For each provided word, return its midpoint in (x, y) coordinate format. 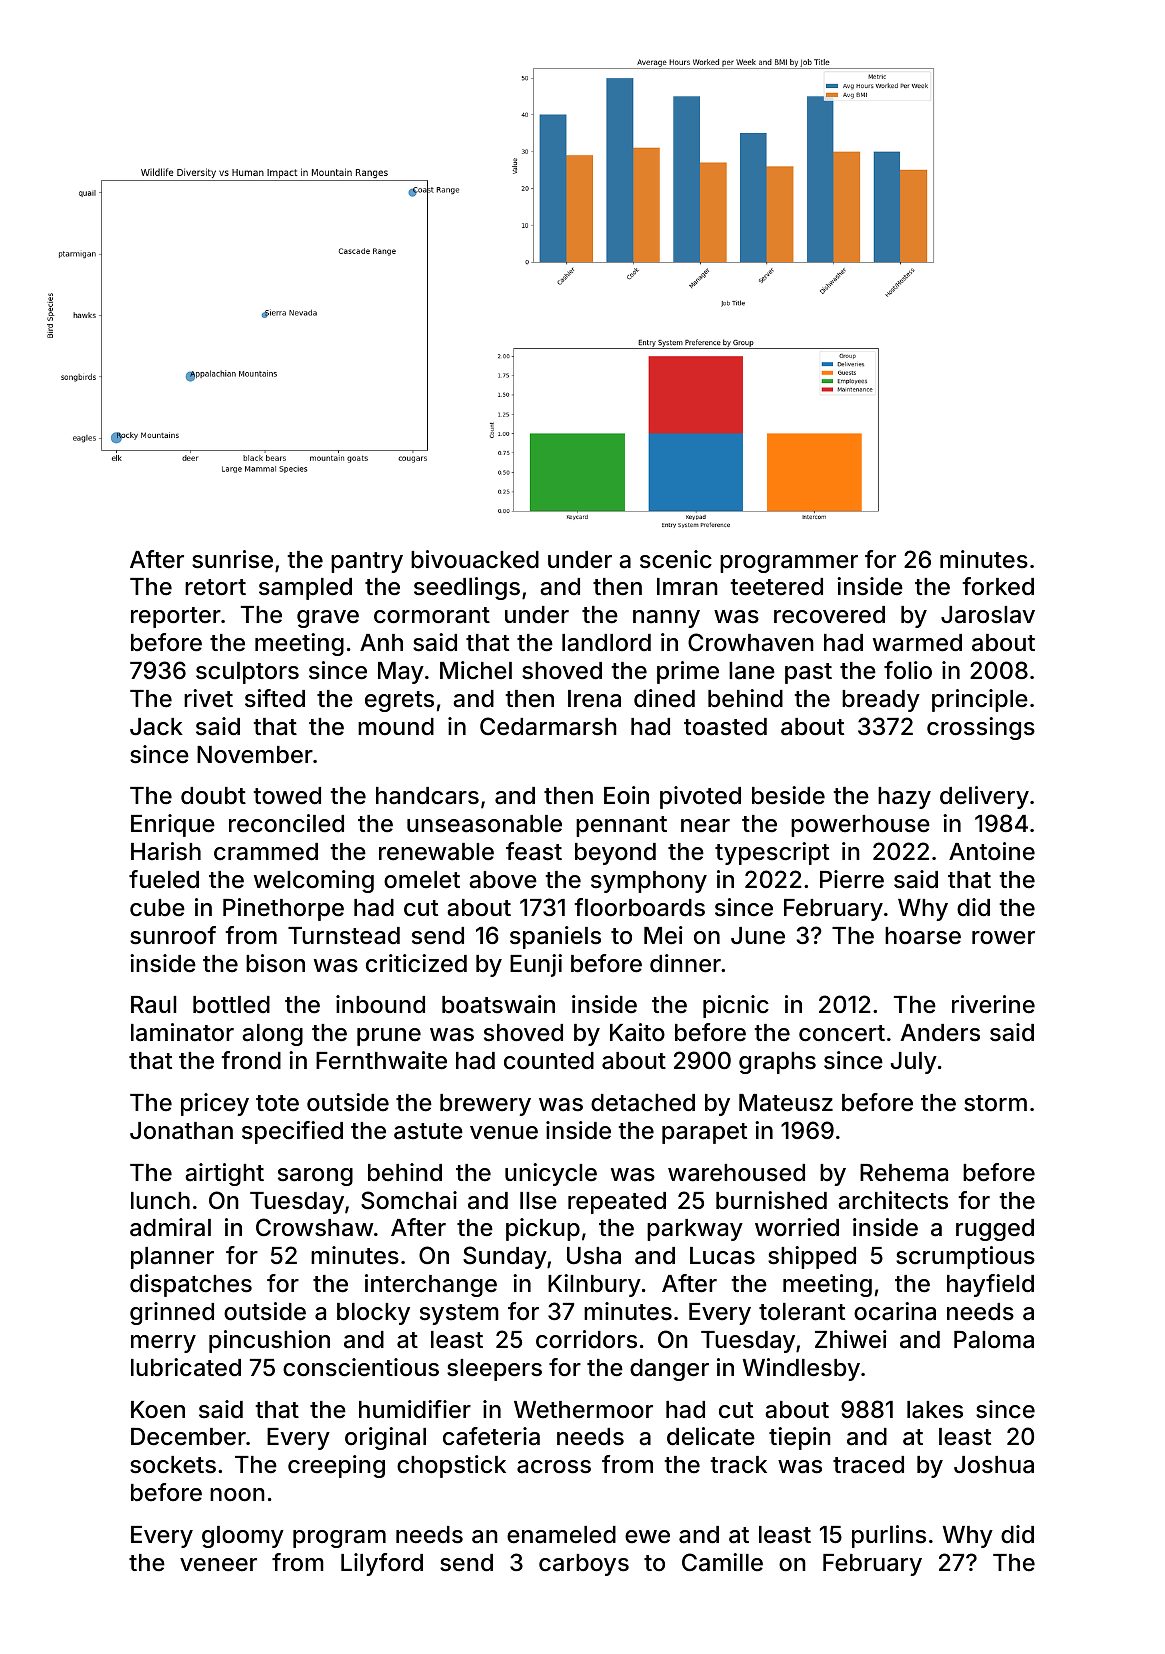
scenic (676, 559)
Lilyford (382, 1564)
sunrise (232, 559)
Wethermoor (583, 1410)
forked (998, 586)
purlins (889, 1536)
